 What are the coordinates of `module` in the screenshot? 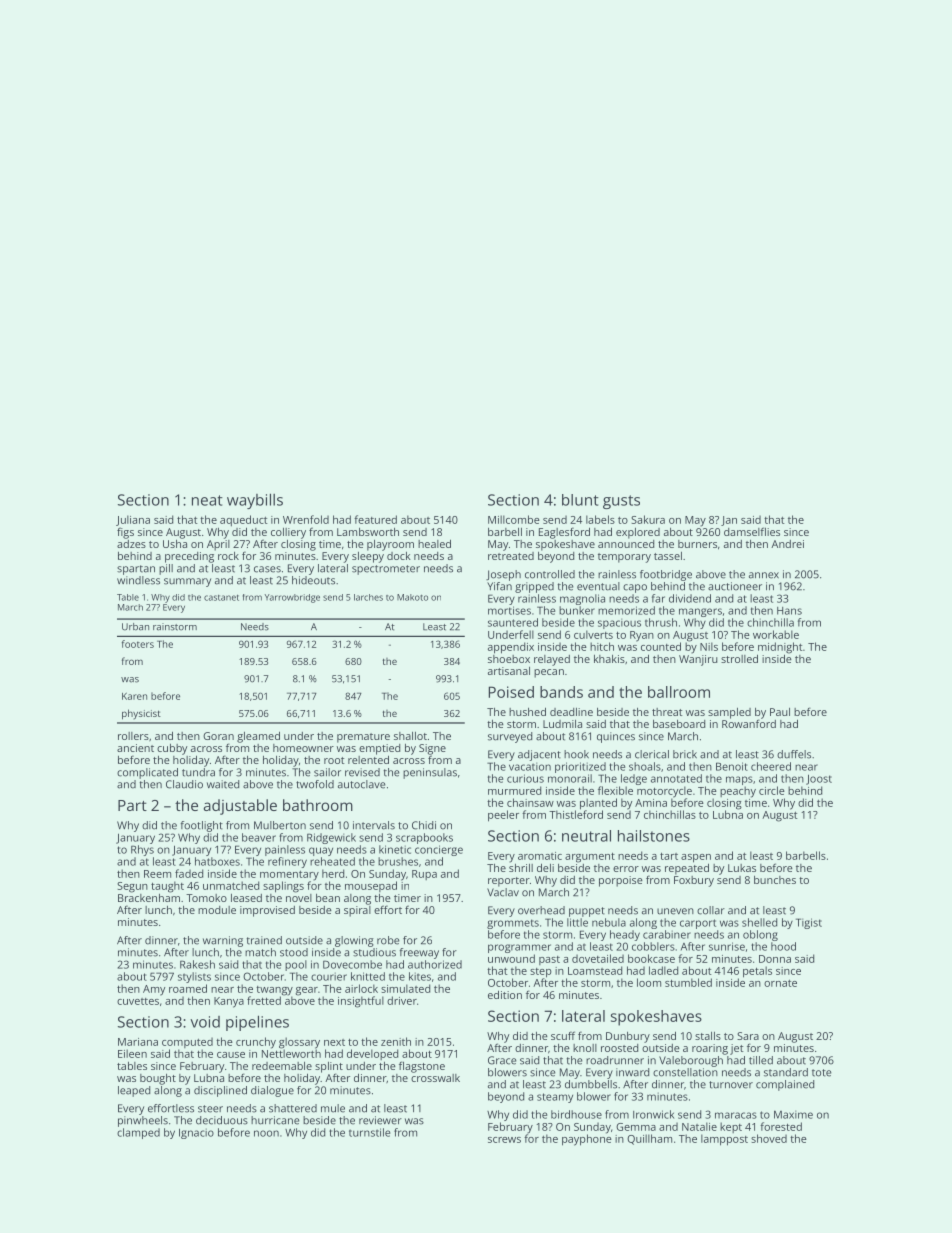 It's located at (217, 910).
